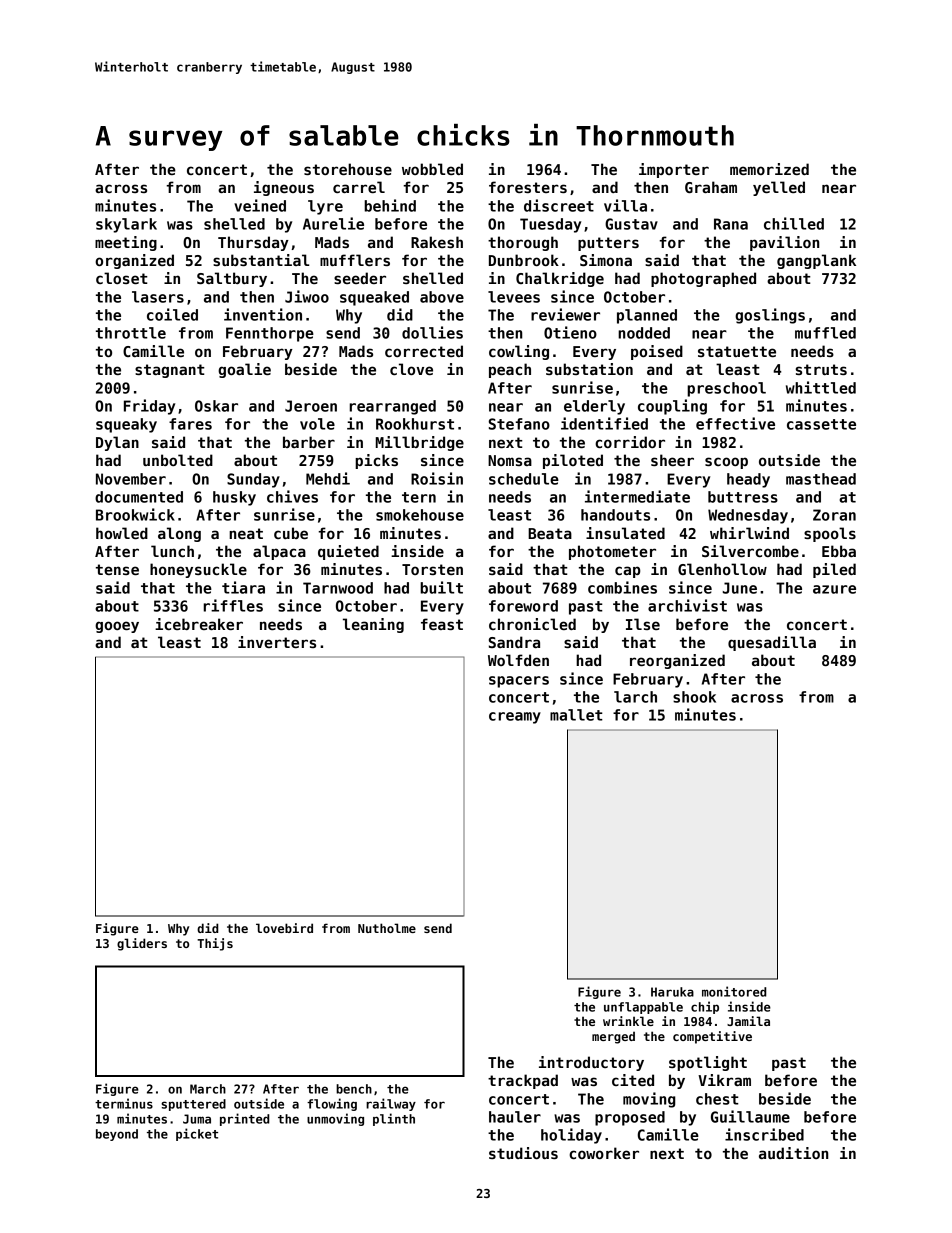 The width and height of the screenshot is (952, 1233). I want to click on foreword, so click(523, 606).
